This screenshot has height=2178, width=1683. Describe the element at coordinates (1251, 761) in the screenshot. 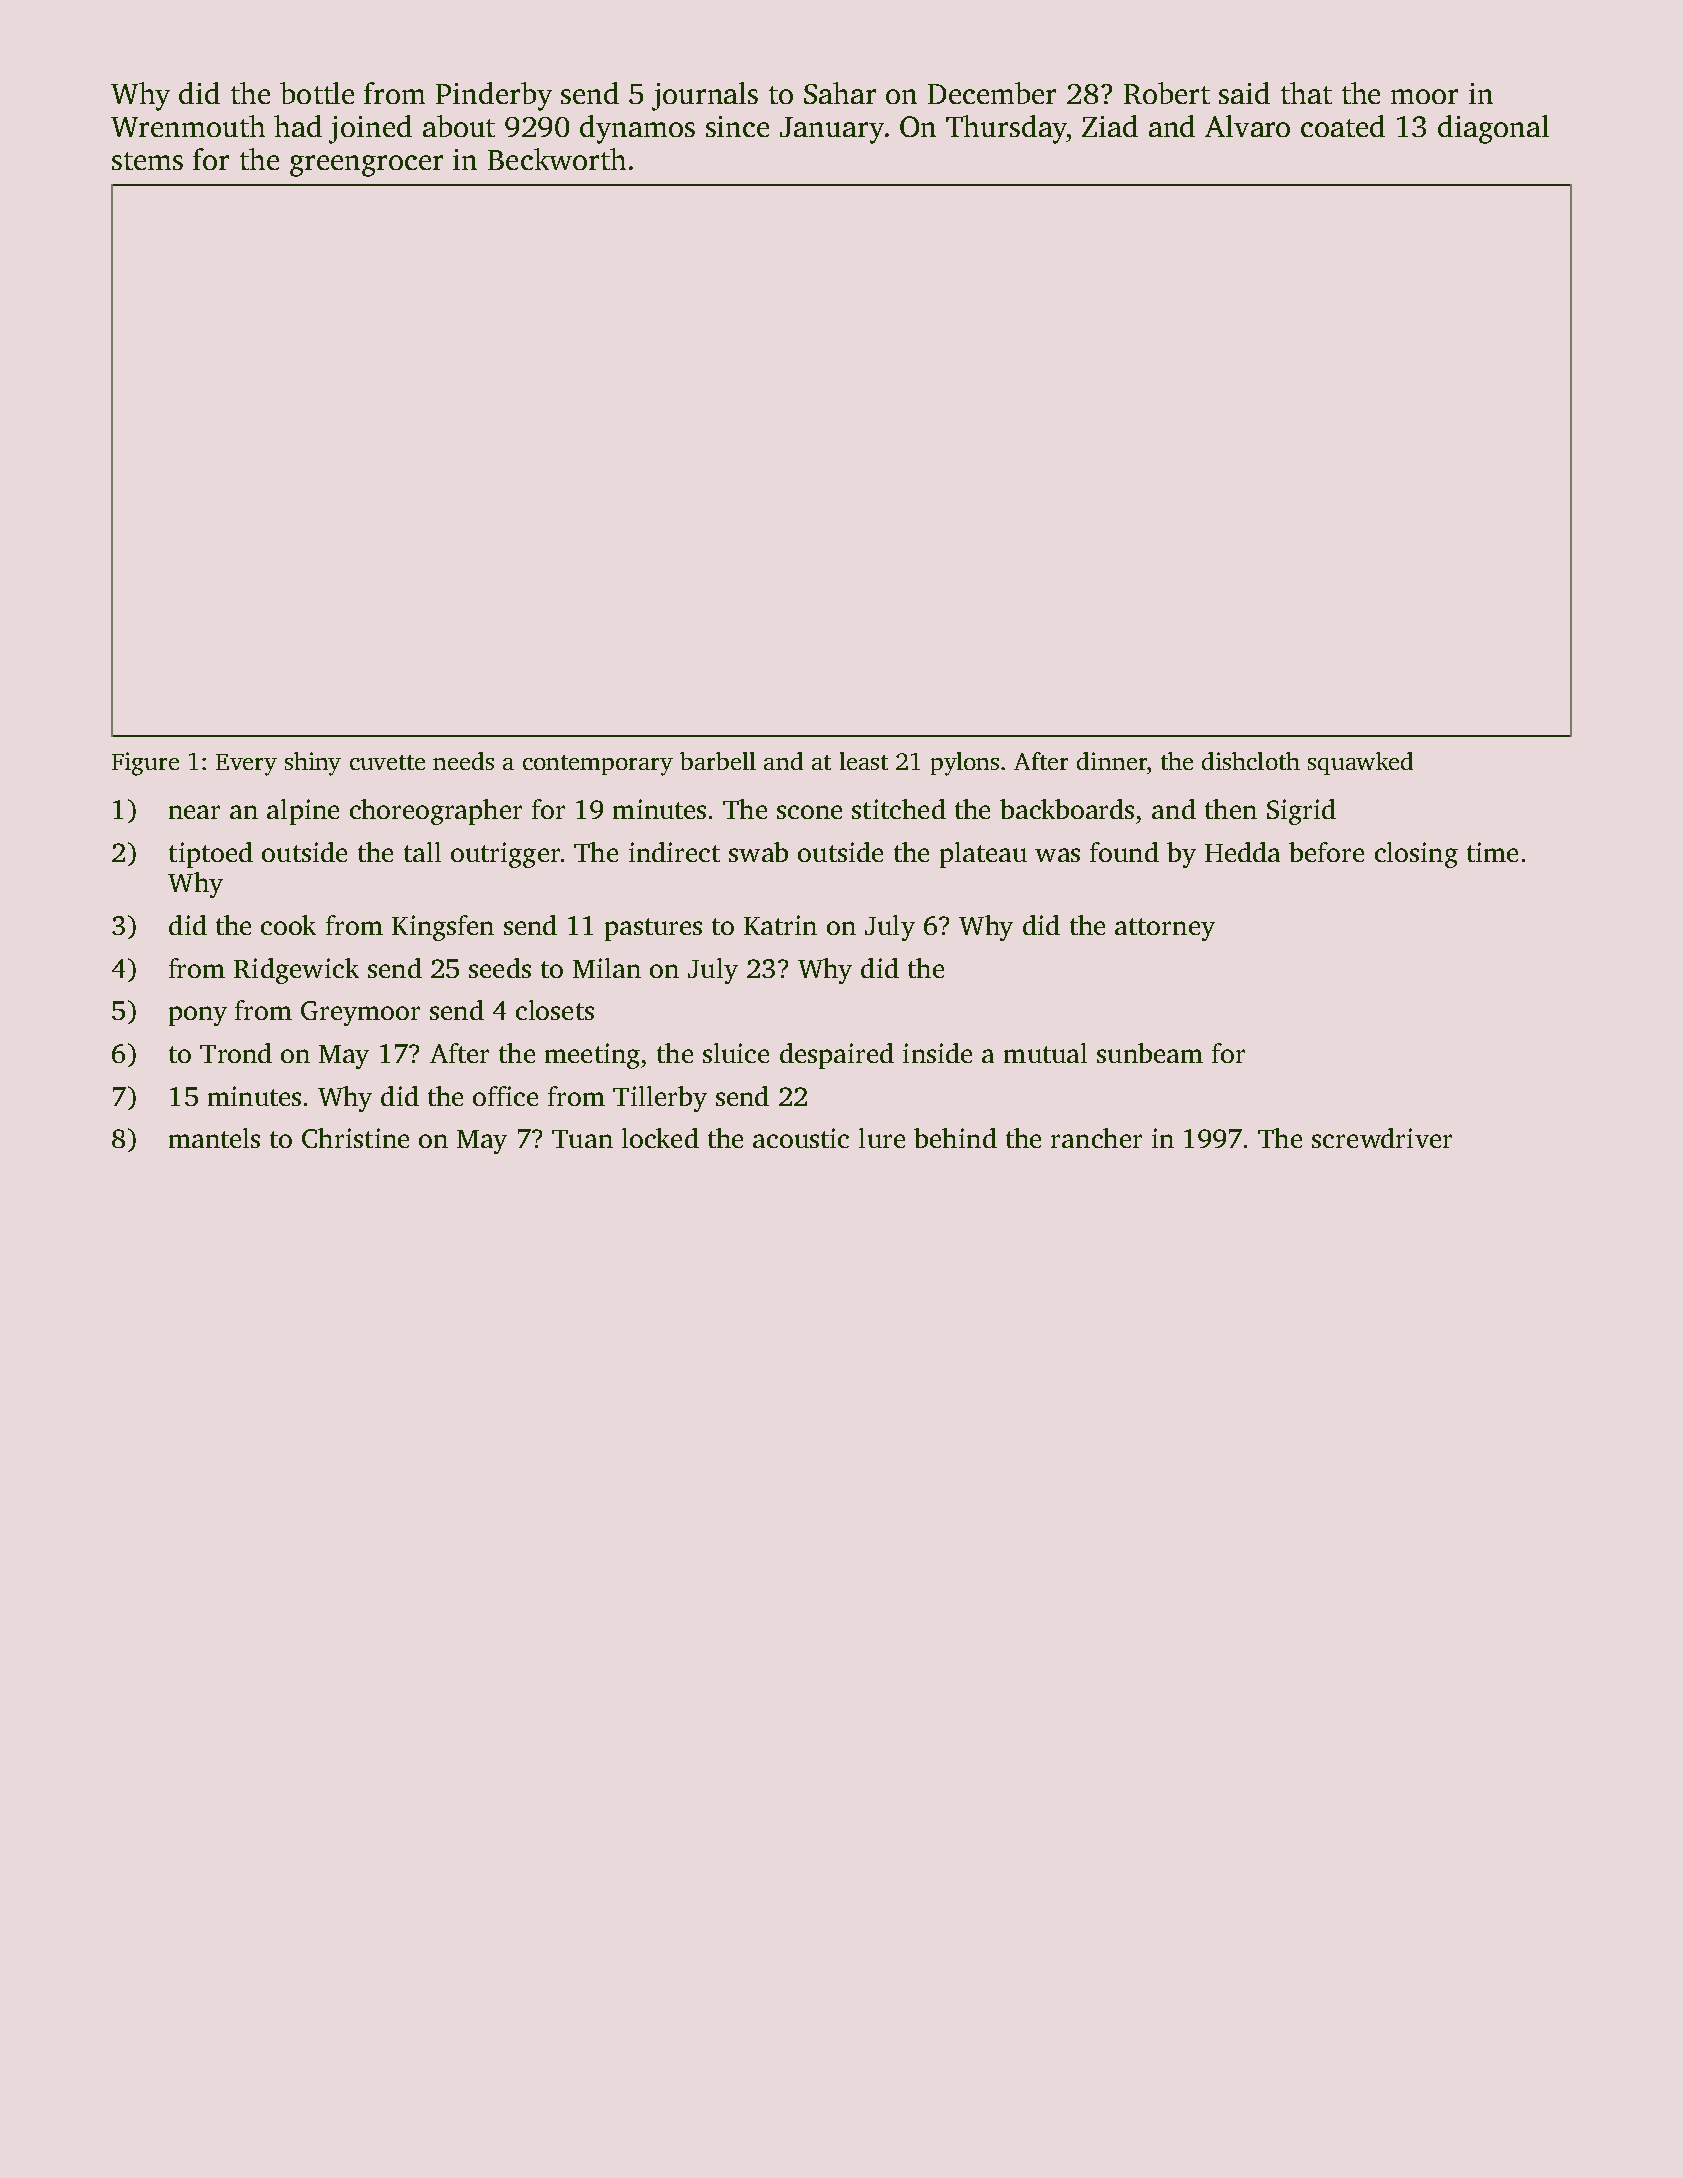

I see `dishcloth` at that location.
